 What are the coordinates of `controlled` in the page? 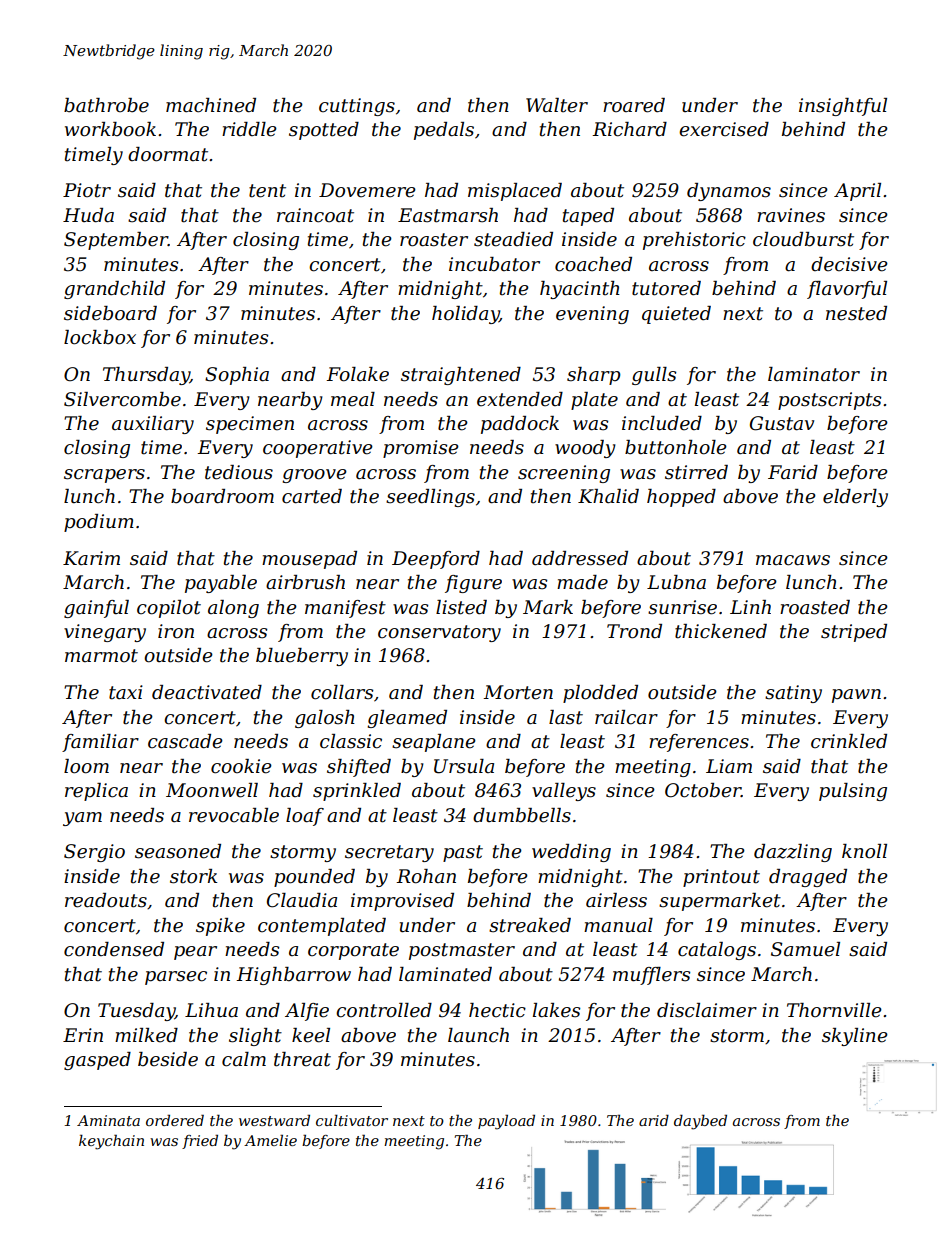 It's located at (384, 1010).
